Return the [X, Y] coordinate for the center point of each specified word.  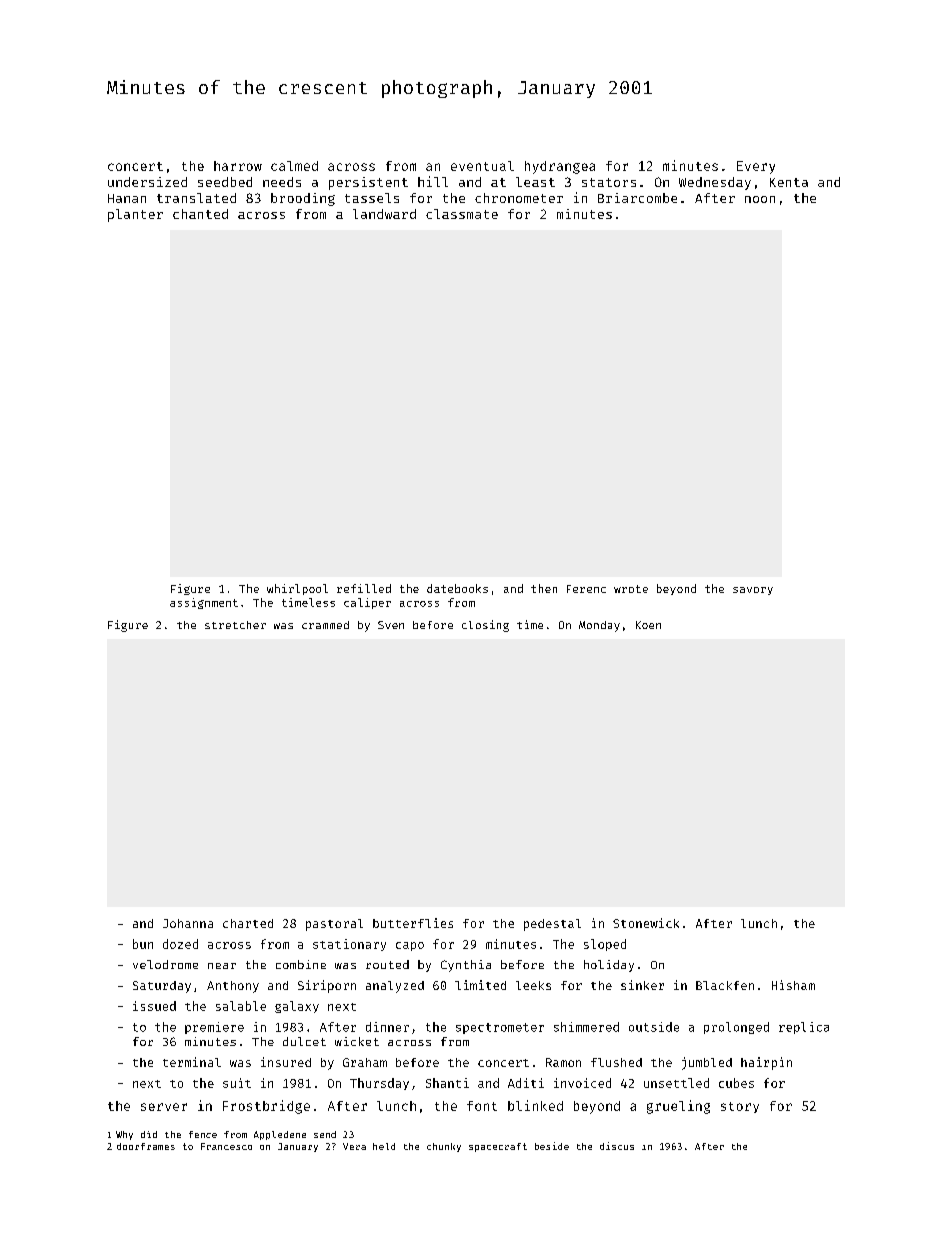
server [164, 1107]
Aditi [526, 1083]
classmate [462, 214]
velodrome [165, 964]
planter [135, 215]
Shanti [447, 1083]
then [544, 588]
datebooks [457, 588]
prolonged [736, 1028]
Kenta [789, 182]
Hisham [793, 985]
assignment [204, 603]
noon [760, 199]
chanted [200, 214]
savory [753, 591]
